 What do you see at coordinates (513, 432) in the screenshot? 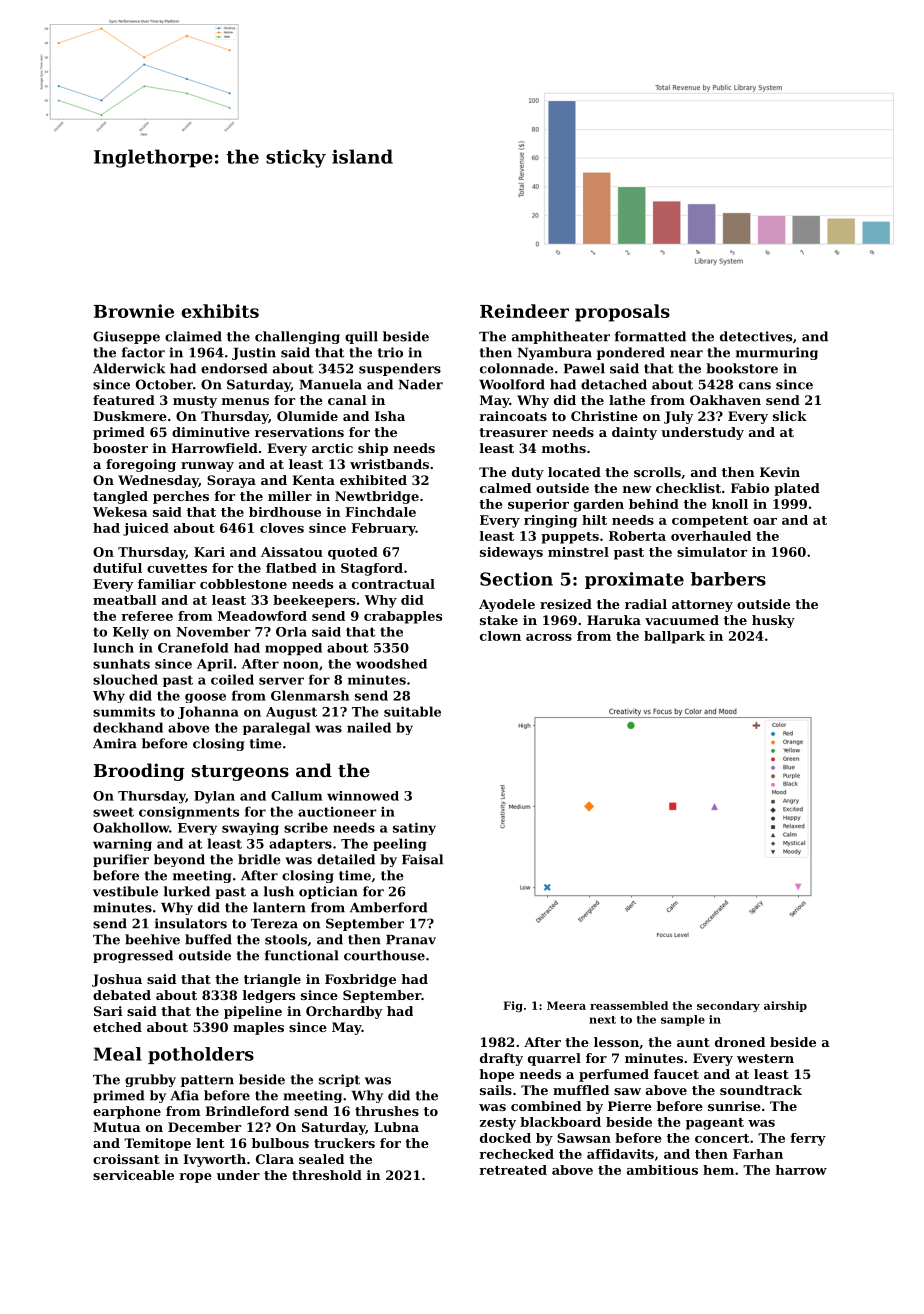
I see `treasurer` at bounding box center [513, 432].
